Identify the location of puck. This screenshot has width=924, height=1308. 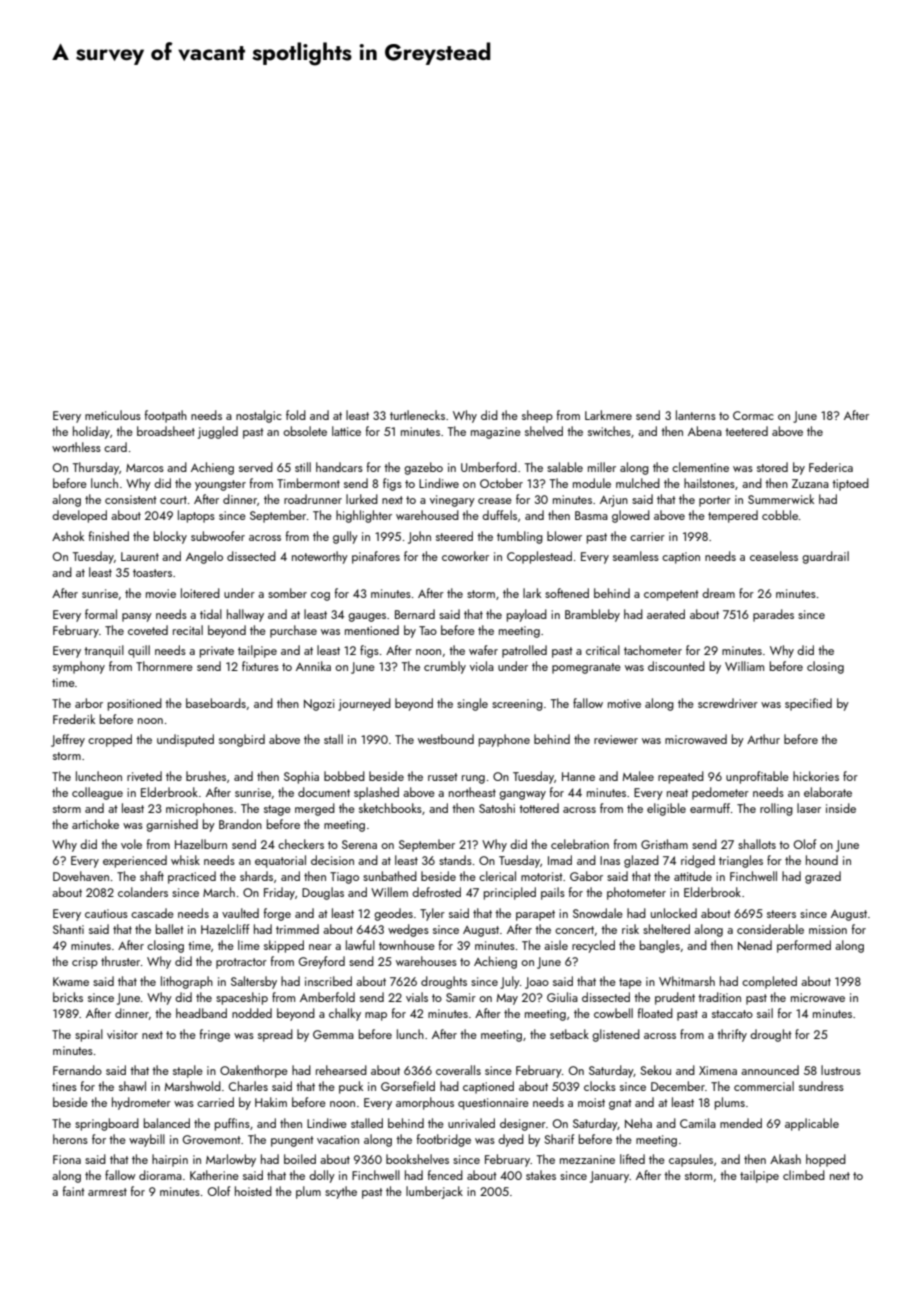
(351, 1087).
